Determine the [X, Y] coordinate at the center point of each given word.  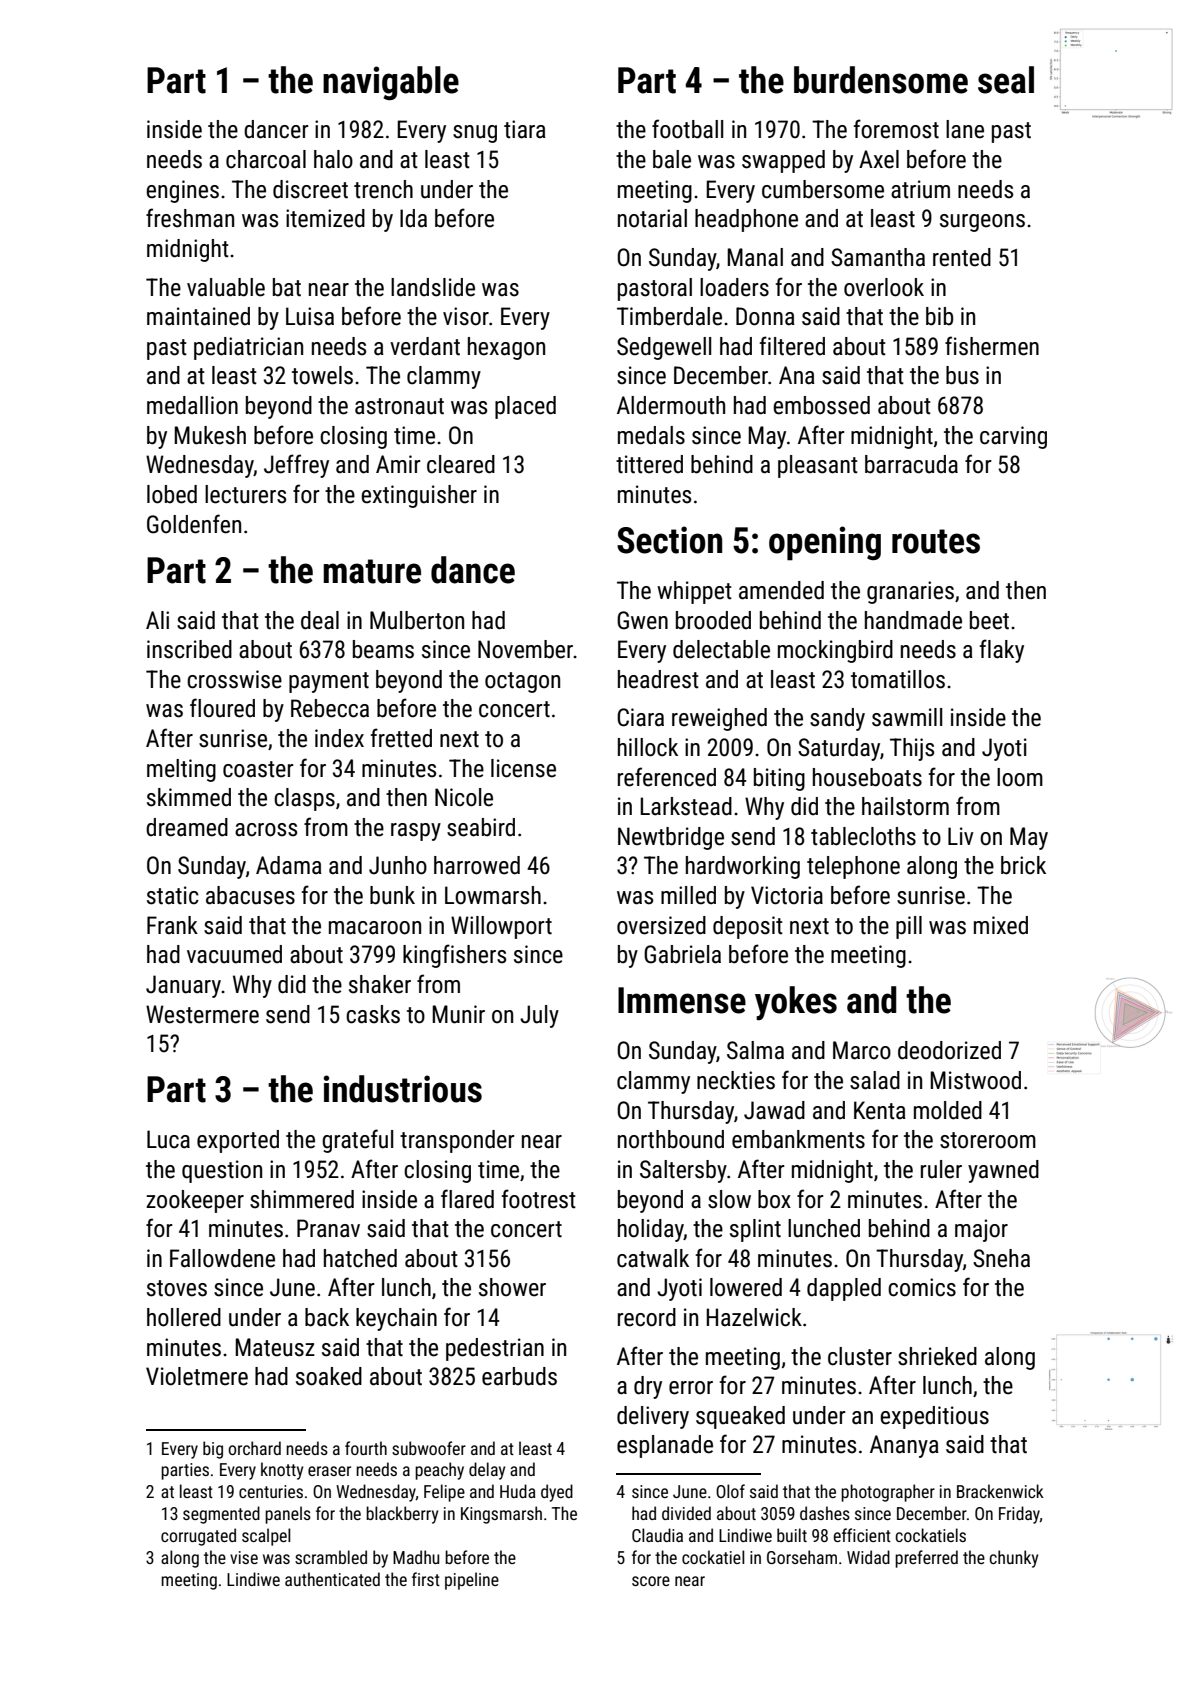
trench [383, 189]
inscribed [189, 649]
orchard [254, 1448]
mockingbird [835, 651]
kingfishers [454, 956]
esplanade [665, 1446]
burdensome [881, 80]
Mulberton [417, 620]
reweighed [719, 719]
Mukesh [210, 435]
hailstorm [905, 806]
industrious [402, 1089]
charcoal [266, 159]
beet [989, 620]
